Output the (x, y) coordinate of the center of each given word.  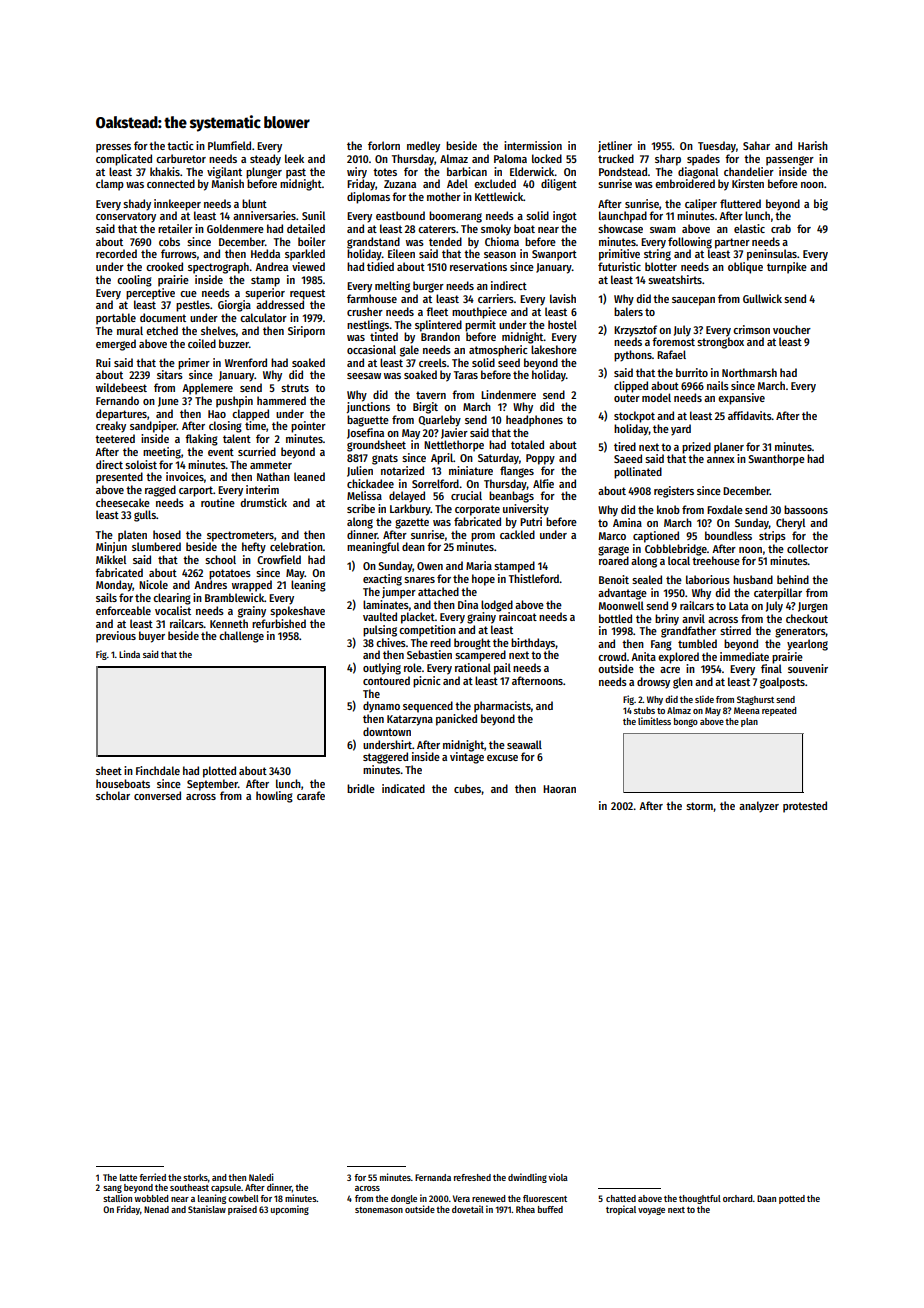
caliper (701, 205)
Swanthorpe (776, 460)
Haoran (559, 789)
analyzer (759, 807)
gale (409, 351)
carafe (311, 795)
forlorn (384, 145)
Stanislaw (207, 1209)
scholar (113, 795)
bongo (686, 722)
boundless (728, 535)
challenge (241, 637)
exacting (382, 580)
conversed (157, 795)
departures (121, 415)
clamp (110, 185)
